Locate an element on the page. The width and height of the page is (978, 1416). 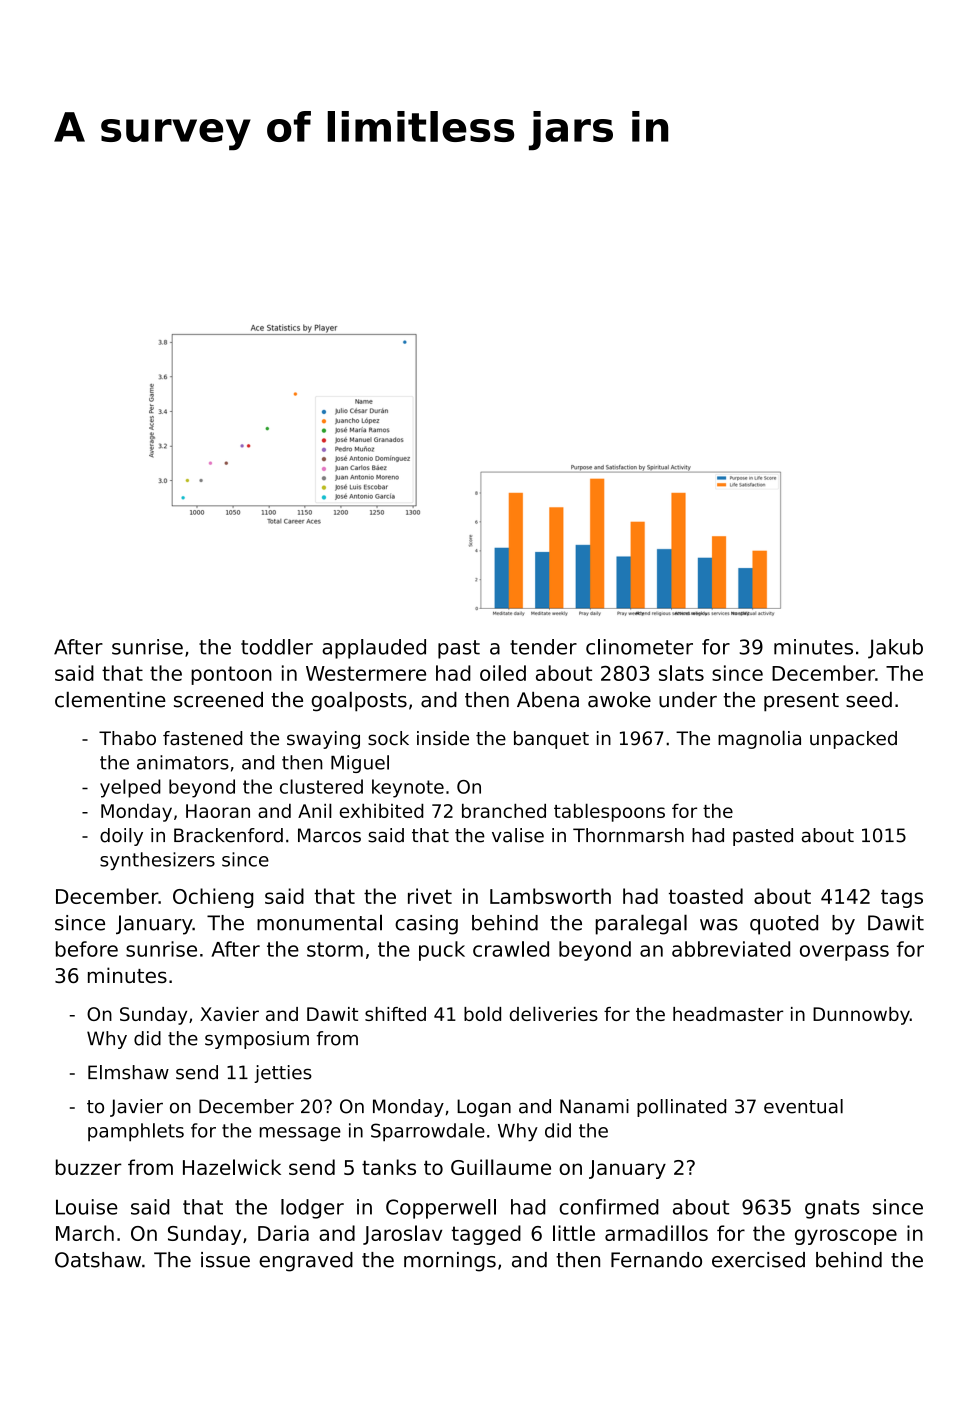
gnats is located at coordinates (832, 1209).
